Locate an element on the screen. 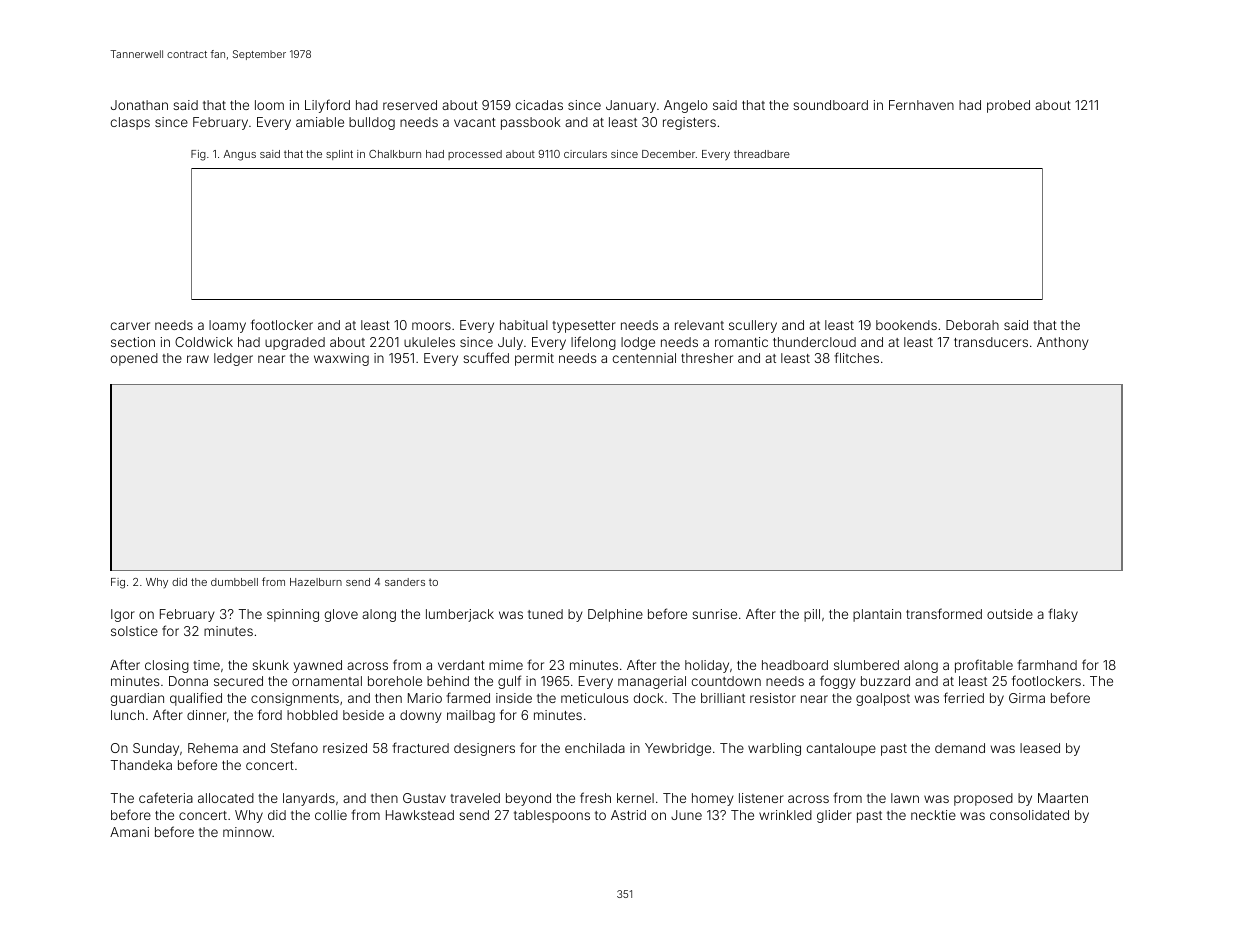 The height and width of the screenshot is (952, 1233). Astrid is located at coordinates (628, 815).
